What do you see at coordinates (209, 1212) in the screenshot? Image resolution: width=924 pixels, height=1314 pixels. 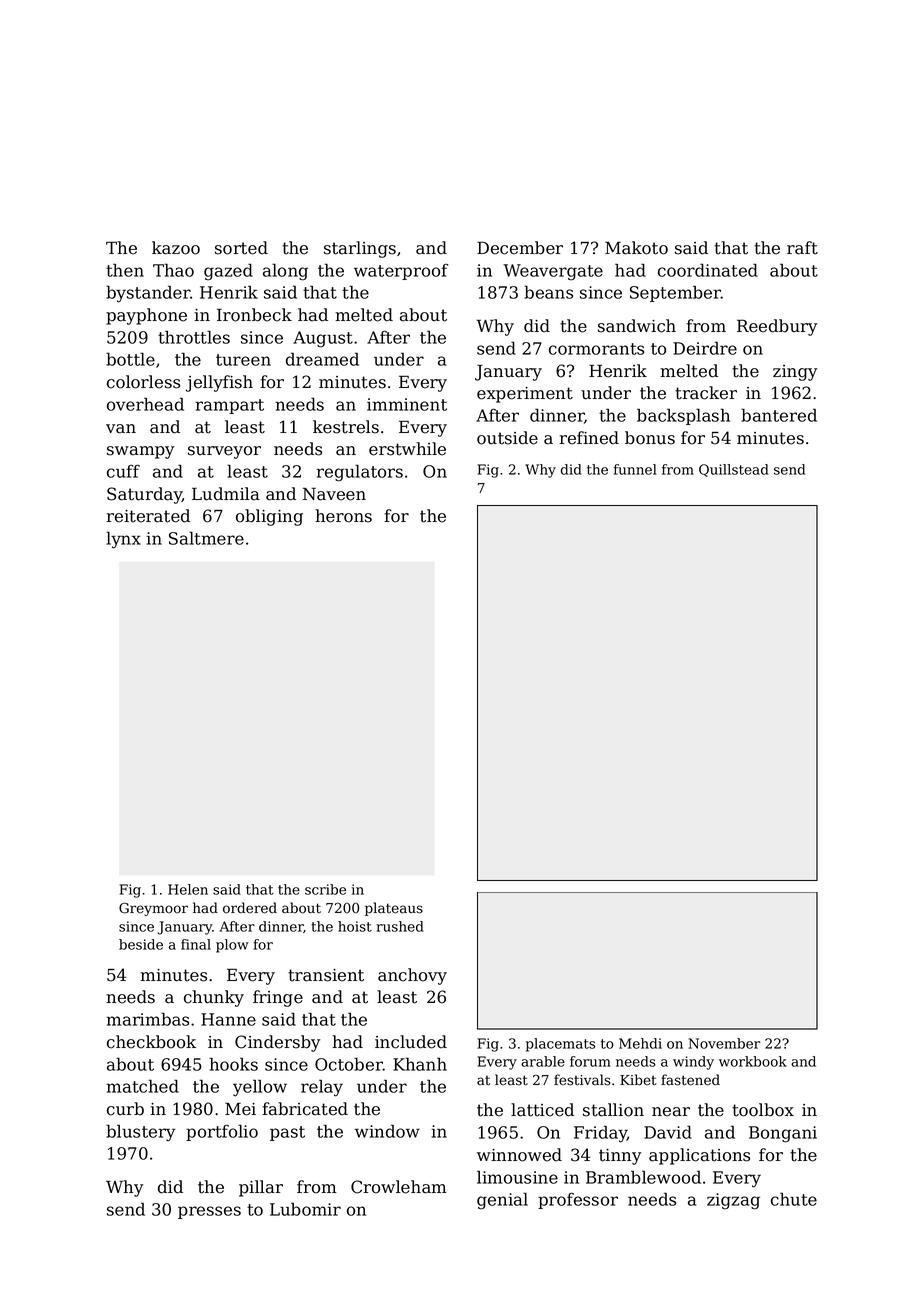 I see `presses` at bounding box center [209, 1212].
